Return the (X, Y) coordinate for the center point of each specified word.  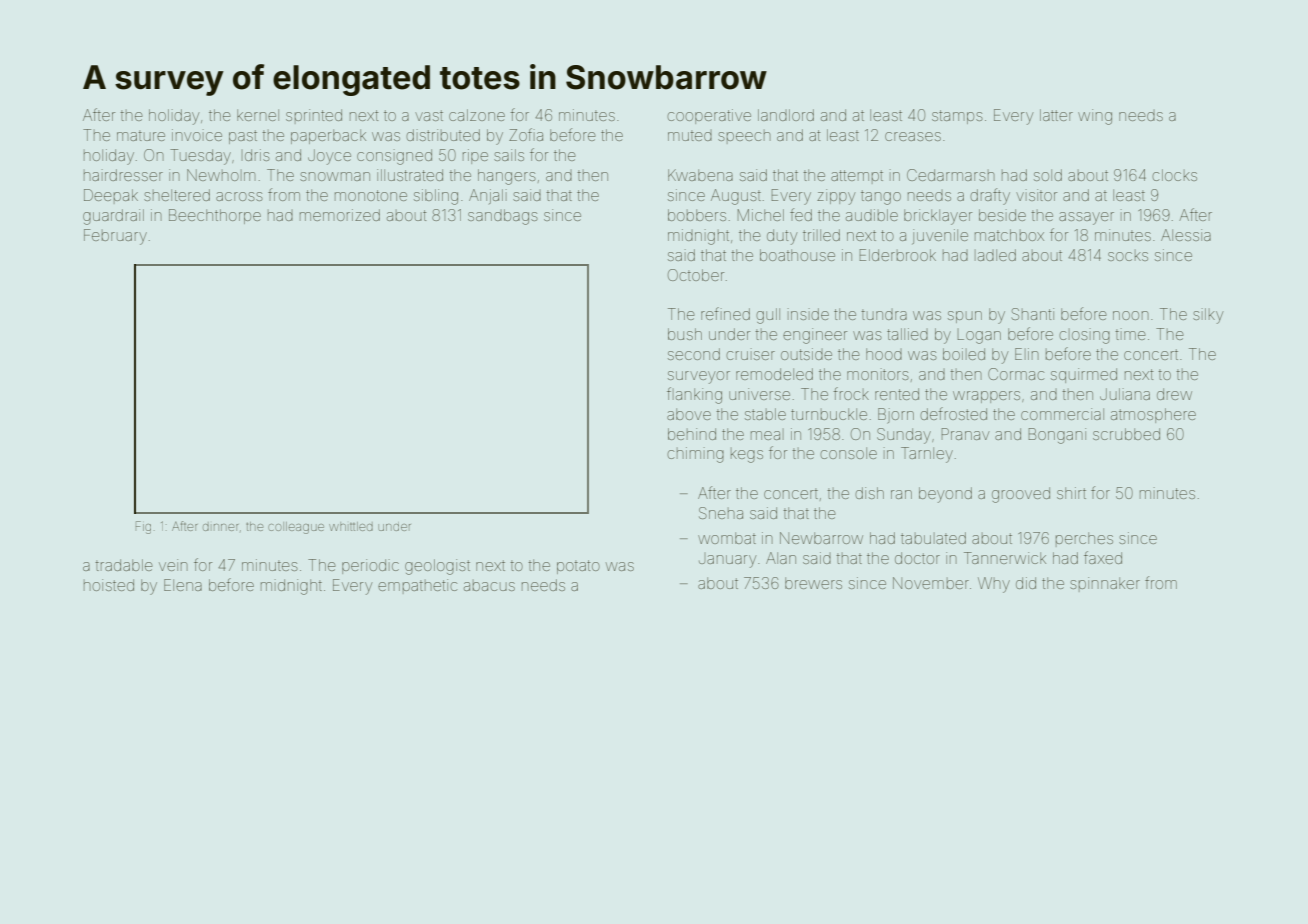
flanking (694, 395)
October (696, 275)
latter (1056, 115)
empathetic (417, 585)
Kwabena (700, 175)
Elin (1027, 354)
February (115, 237)
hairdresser (123, 175)
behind (692, 434)
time (1130, 334)
